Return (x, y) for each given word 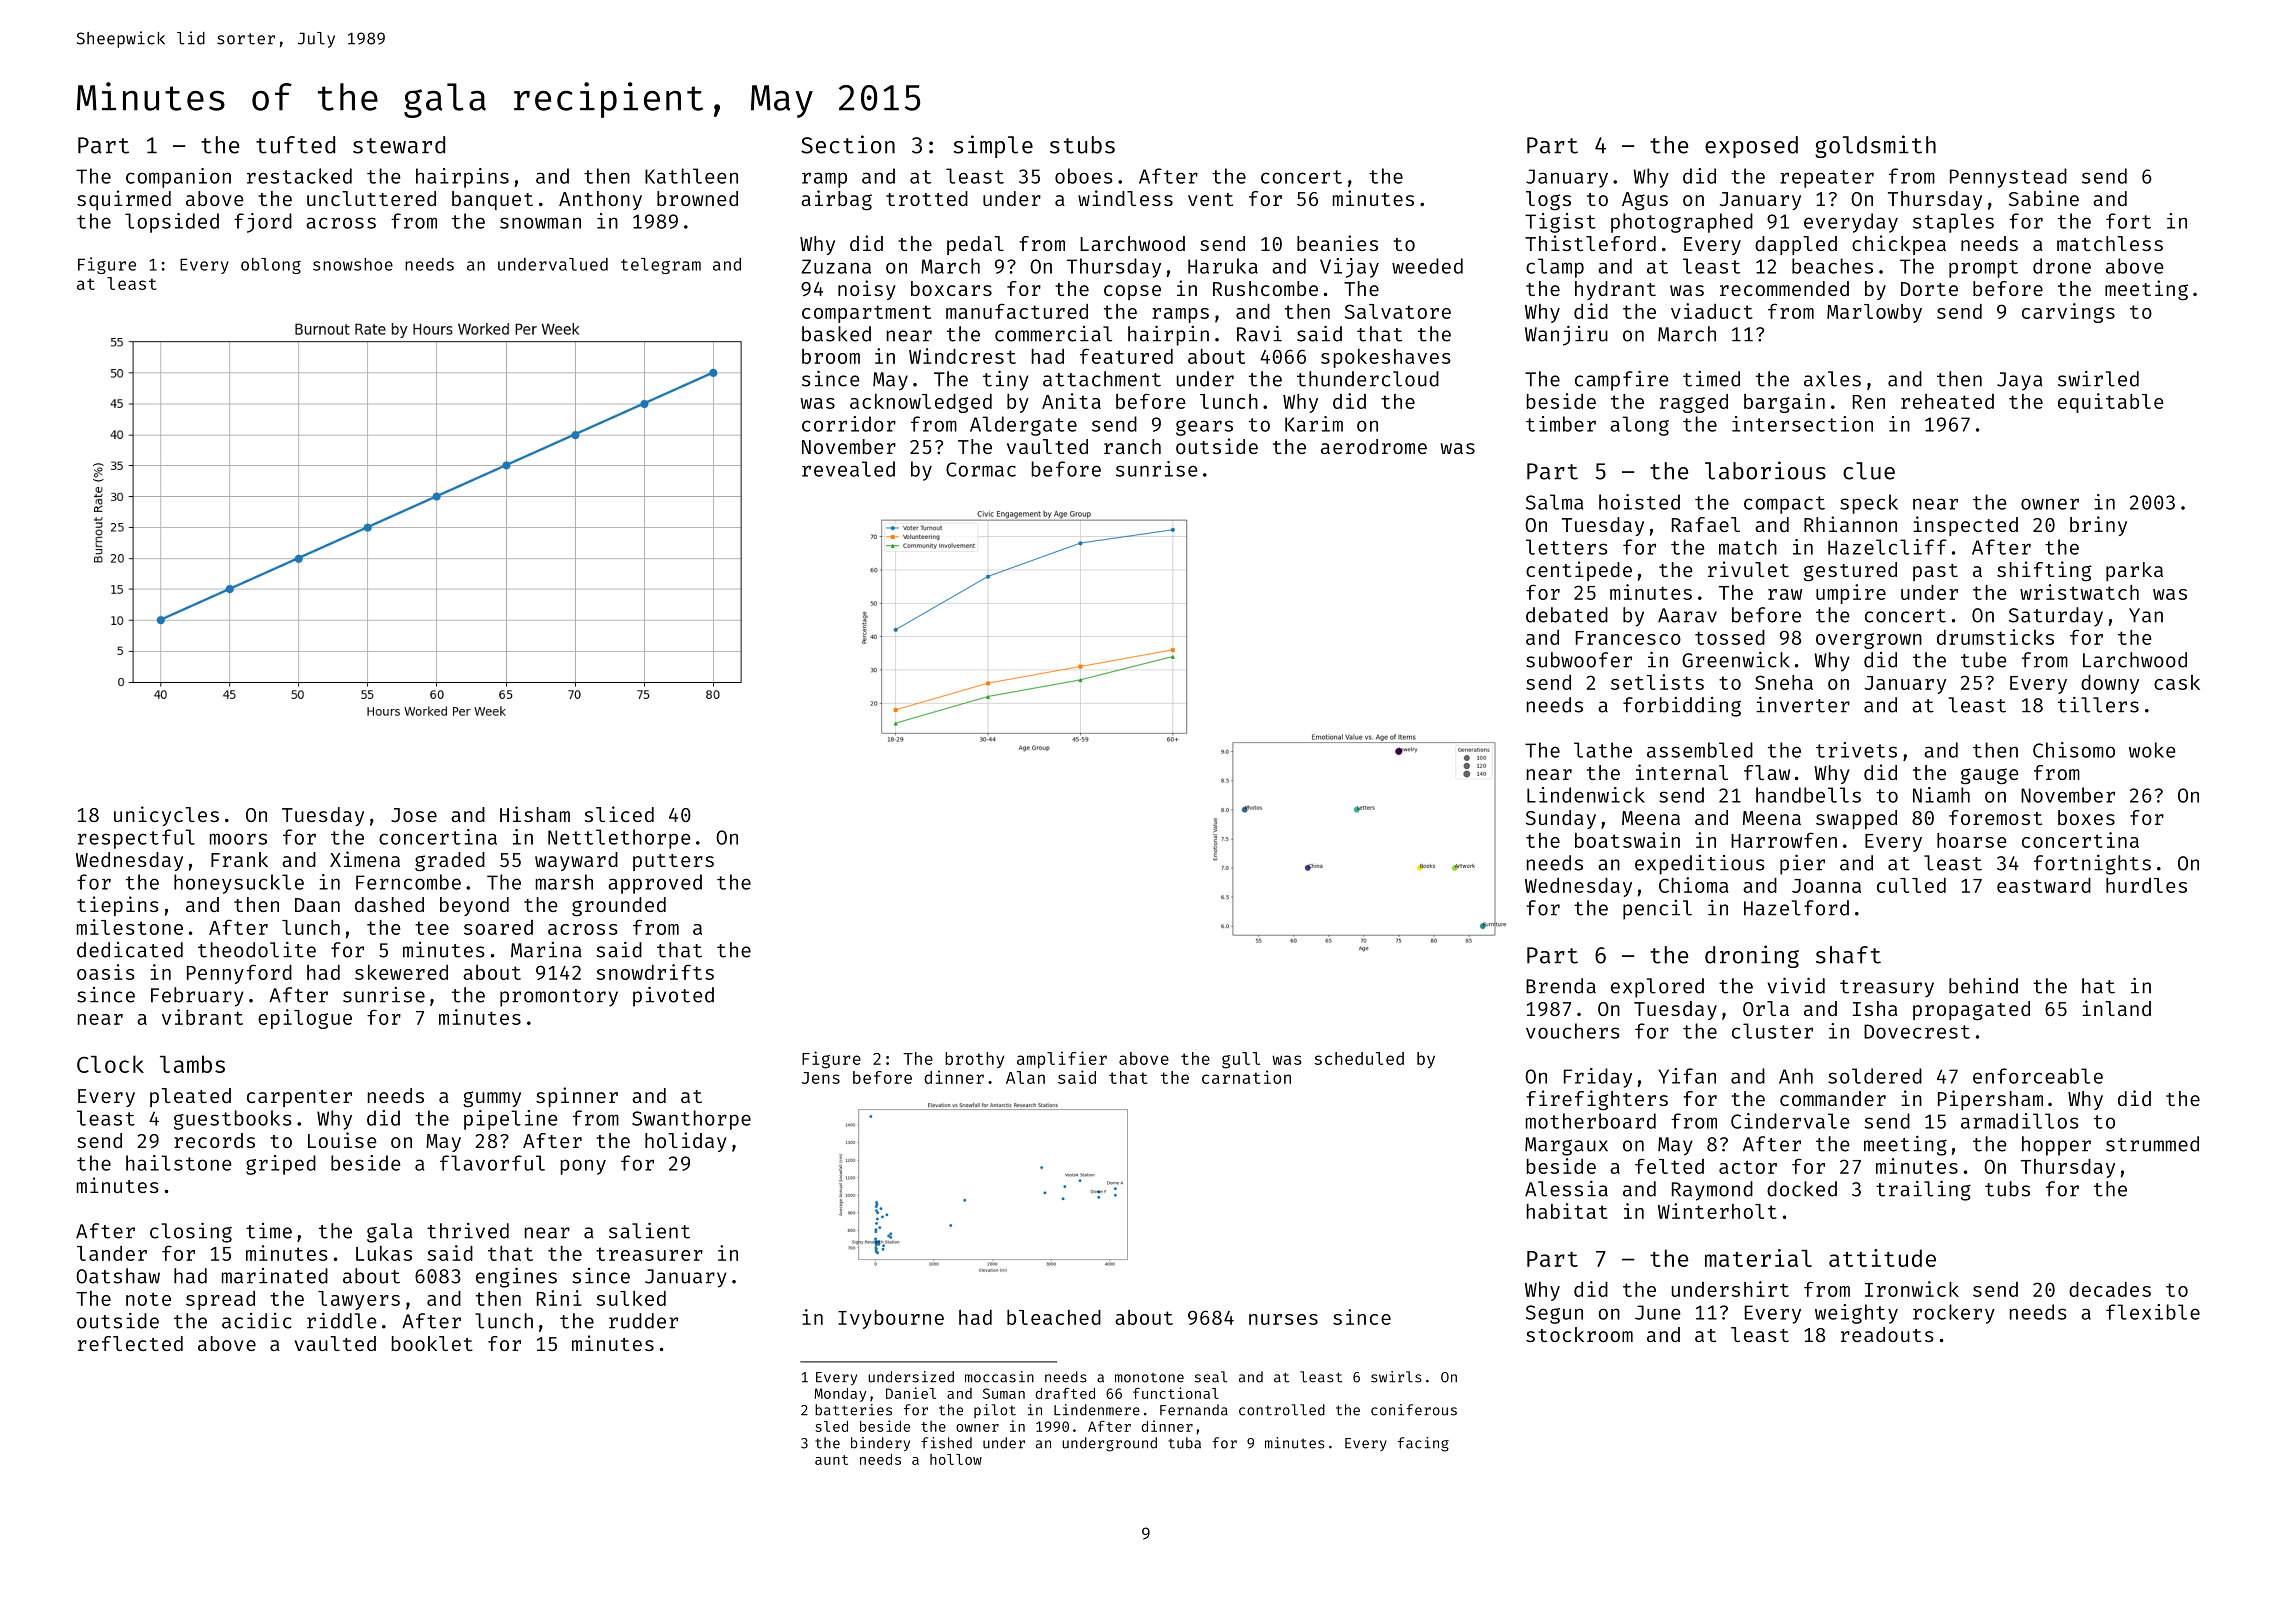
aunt (831, 1460)
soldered (1875, 1076)
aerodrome (1374, 446)
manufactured (1017, 311)
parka (2134, 571)
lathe (1603, 750)
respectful (136, 839)
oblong (271, 266)
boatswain (1627, 840)
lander (112, 1253)
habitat (1567, 1211)
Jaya (2020, 381)
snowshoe (353, 264)
